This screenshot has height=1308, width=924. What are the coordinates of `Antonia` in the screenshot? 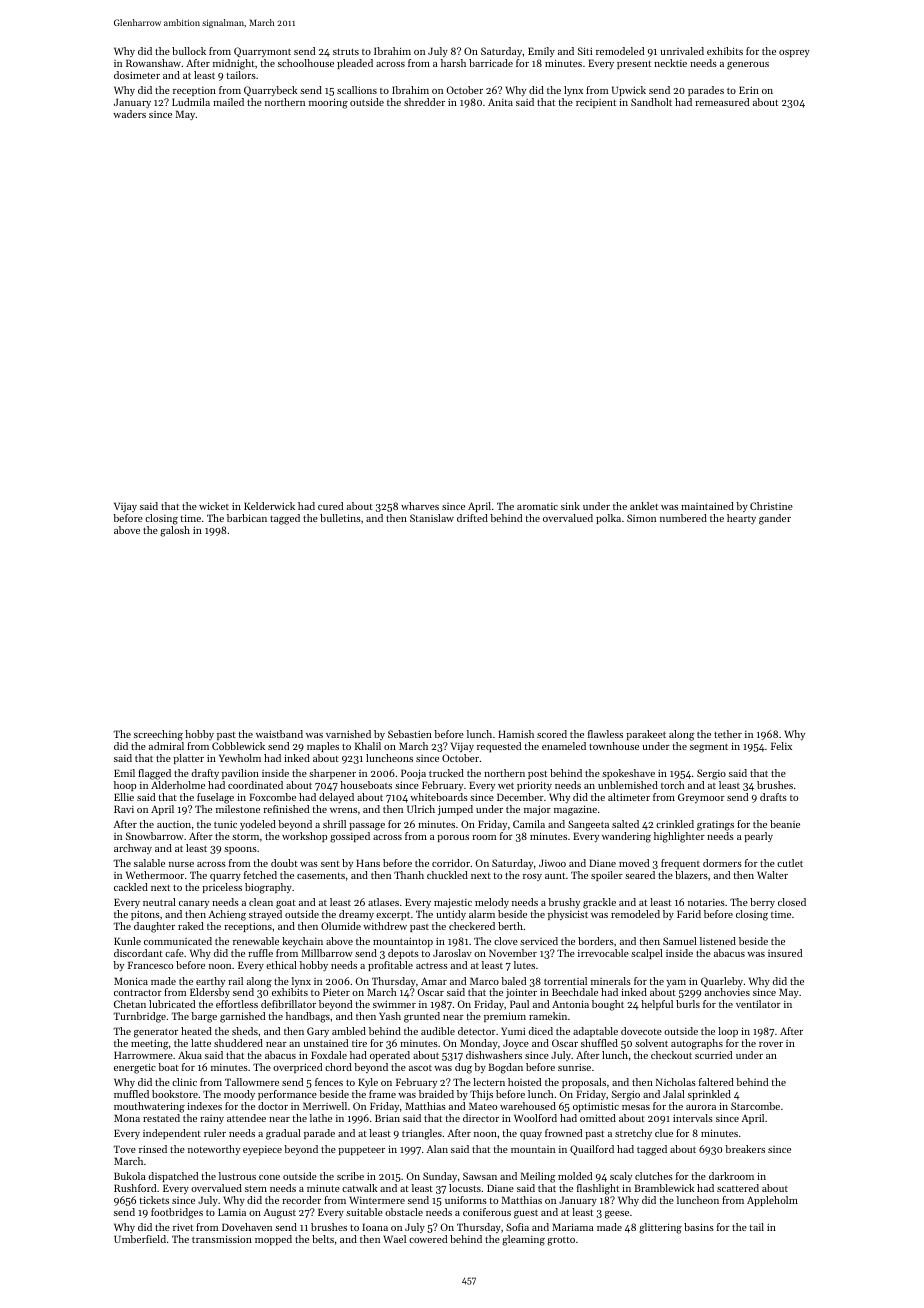 It's located at (570, 1004).
